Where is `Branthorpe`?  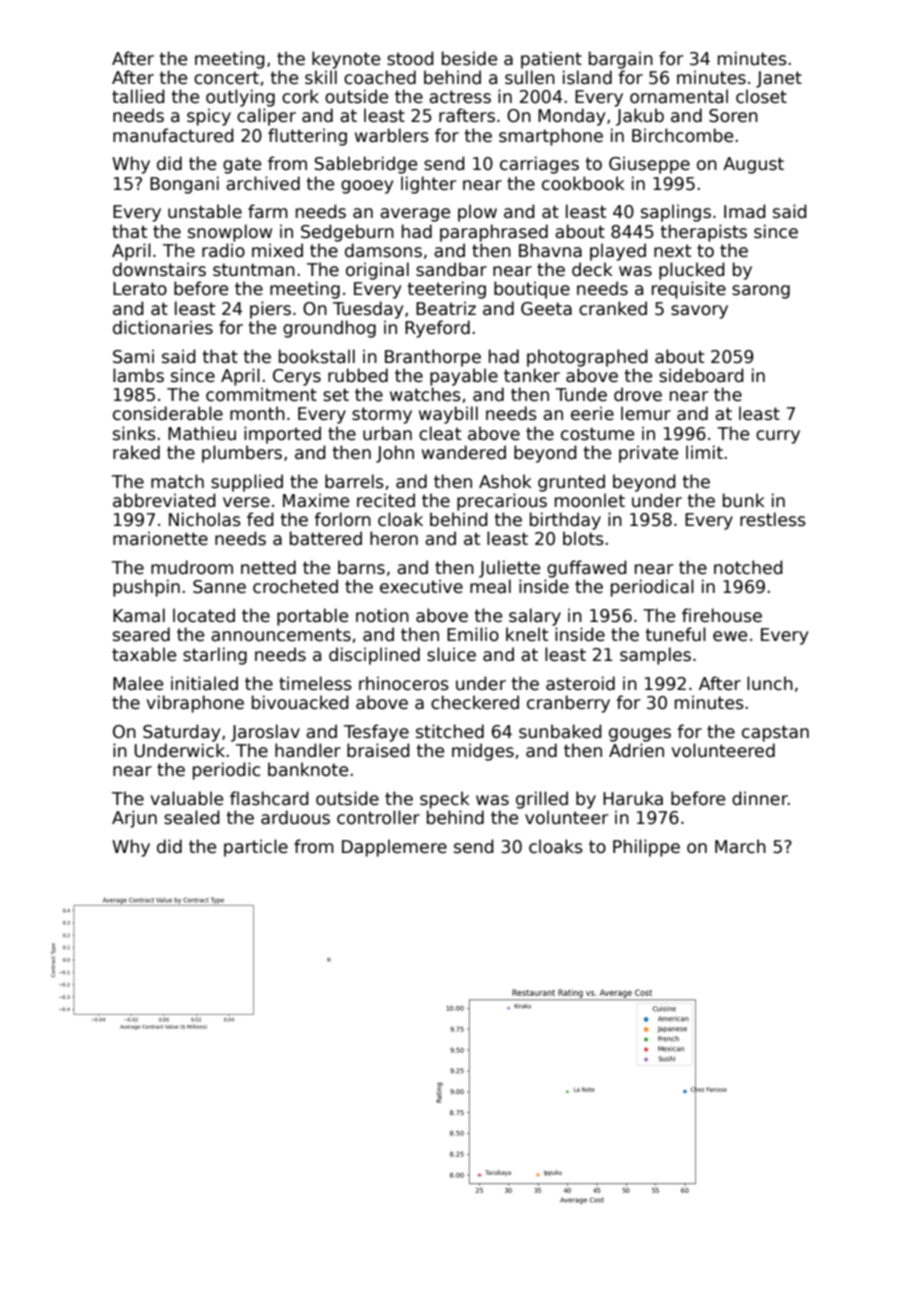
Branthorpe is located at coordinates (433, 358).
